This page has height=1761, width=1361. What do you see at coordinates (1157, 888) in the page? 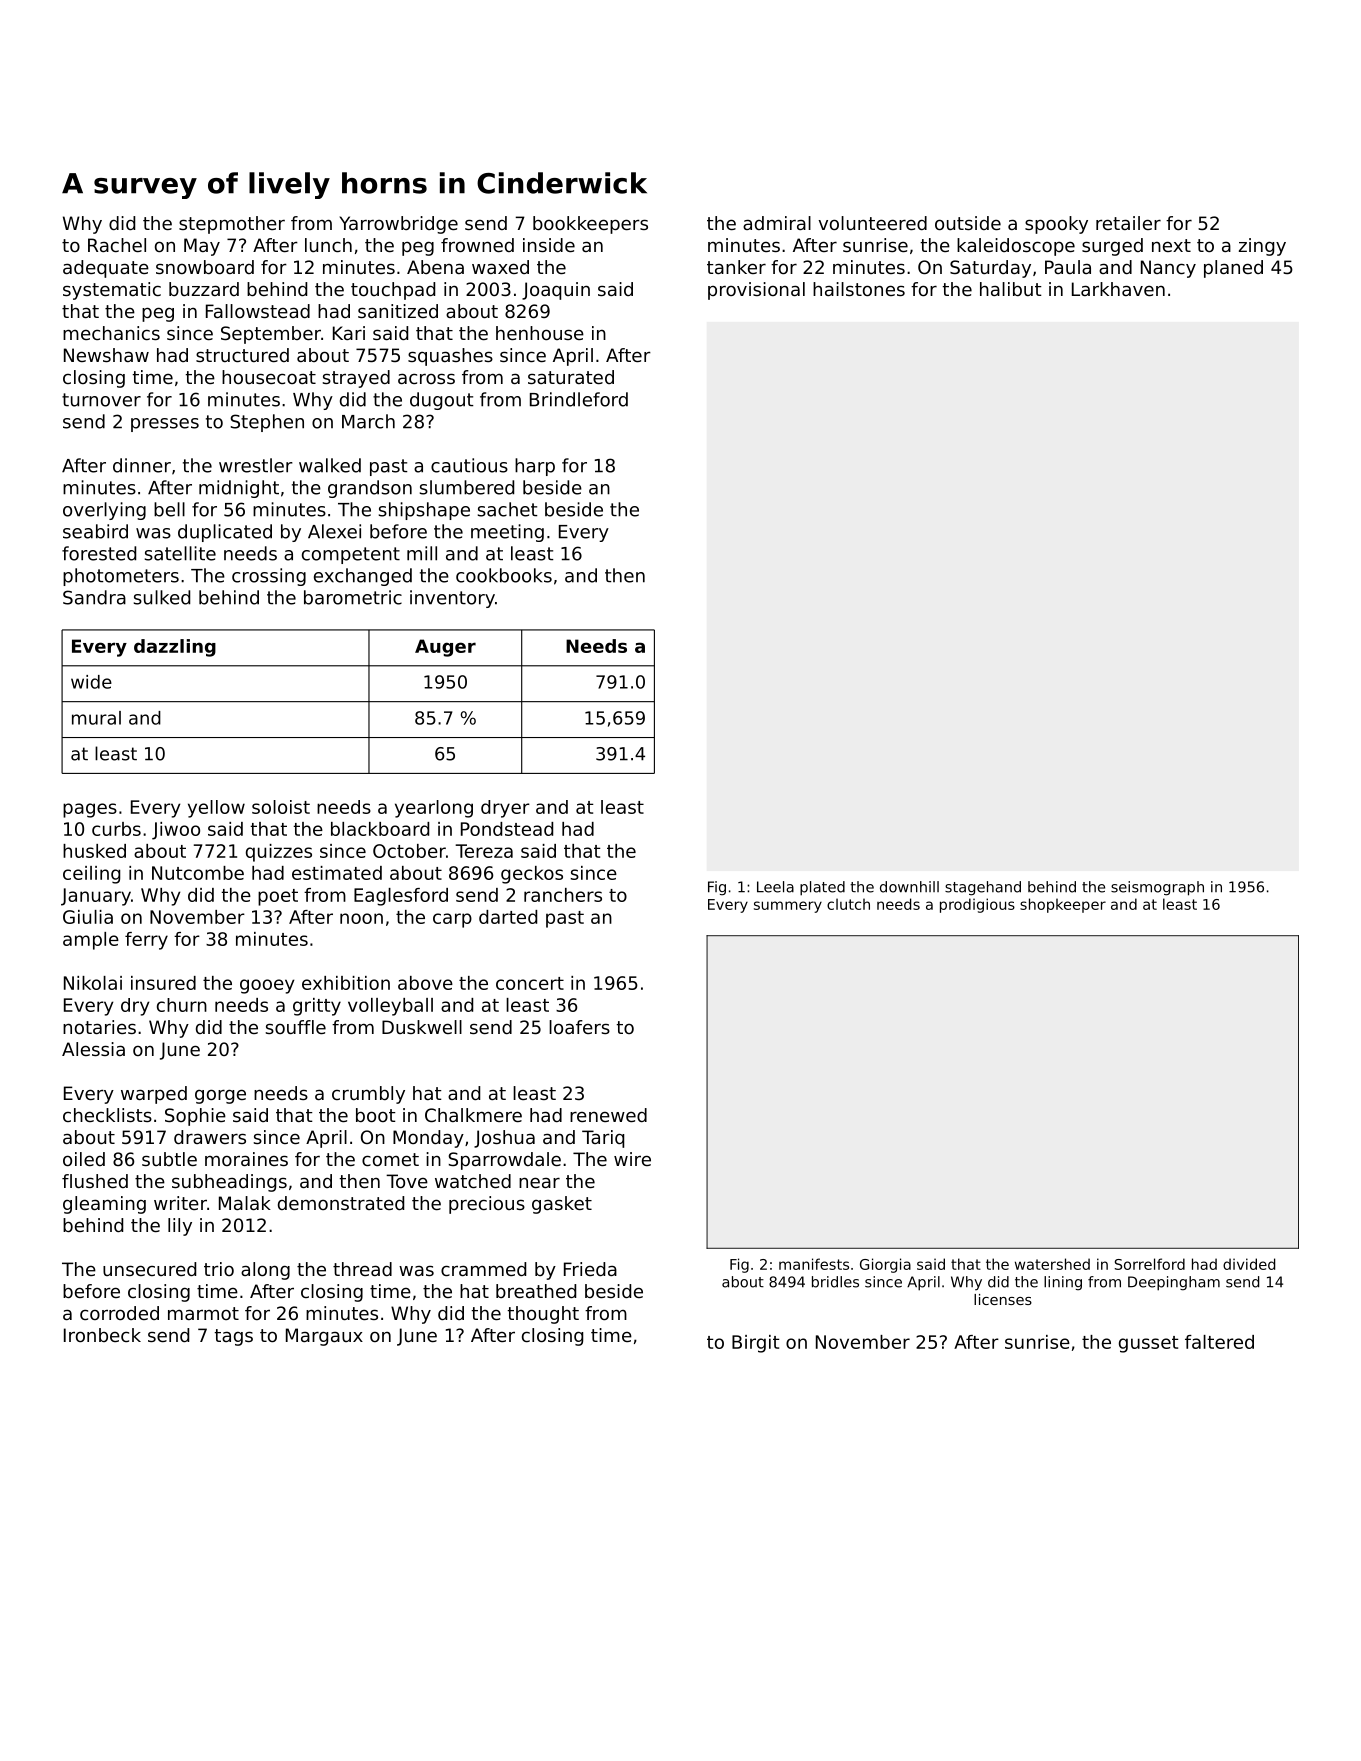
I see `seismograph` at bounding box center [1157, 888].
